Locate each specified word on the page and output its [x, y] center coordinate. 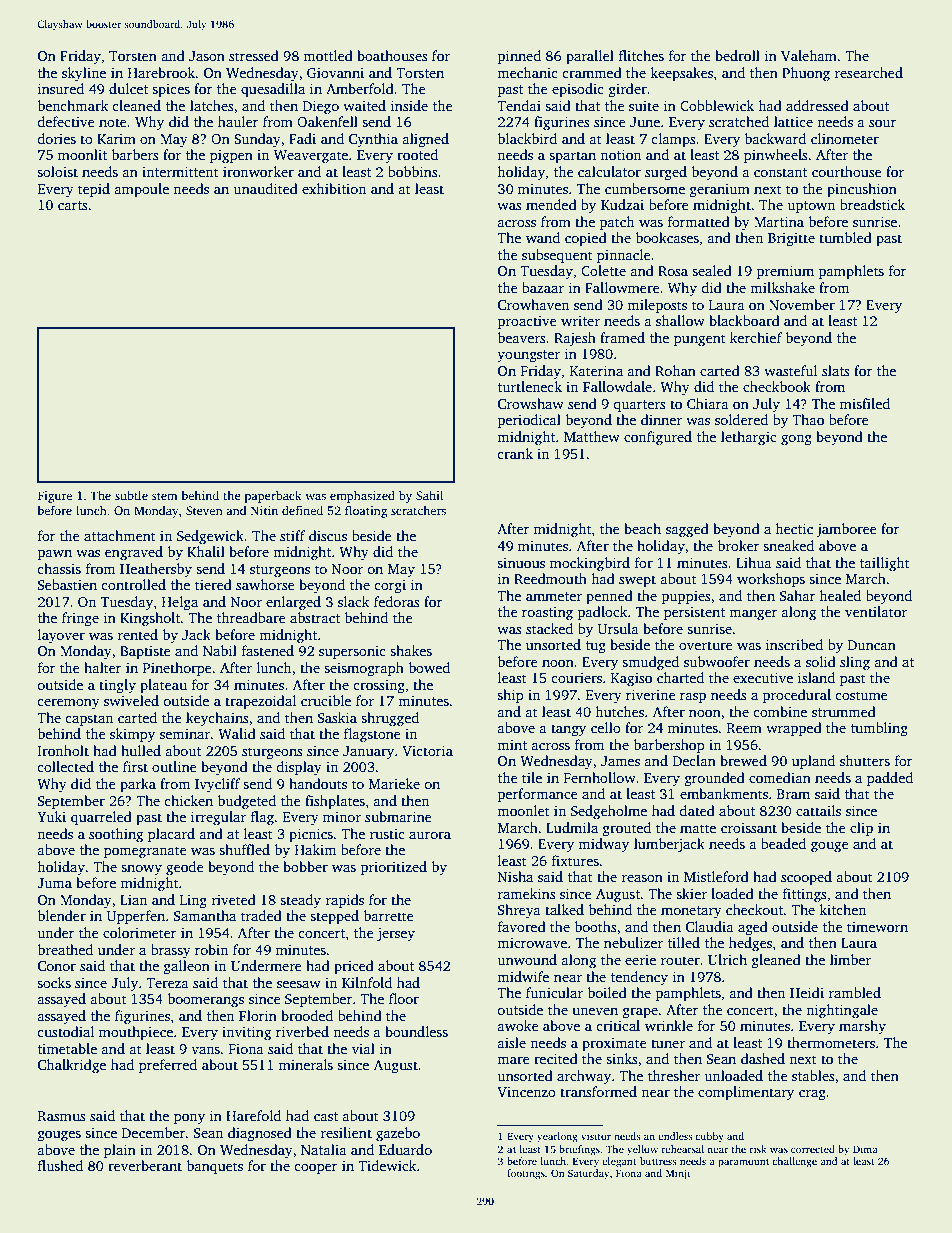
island [816, 677]
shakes [411, 650]
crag [812, 1095]
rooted [417, 154]
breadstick [872, 204]
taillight [885, 564]
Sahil [430, 495]
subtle [131, 495]
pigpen [231, 157]
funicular [554, 992]
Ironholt [63, 750]
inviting [246, 1033]
